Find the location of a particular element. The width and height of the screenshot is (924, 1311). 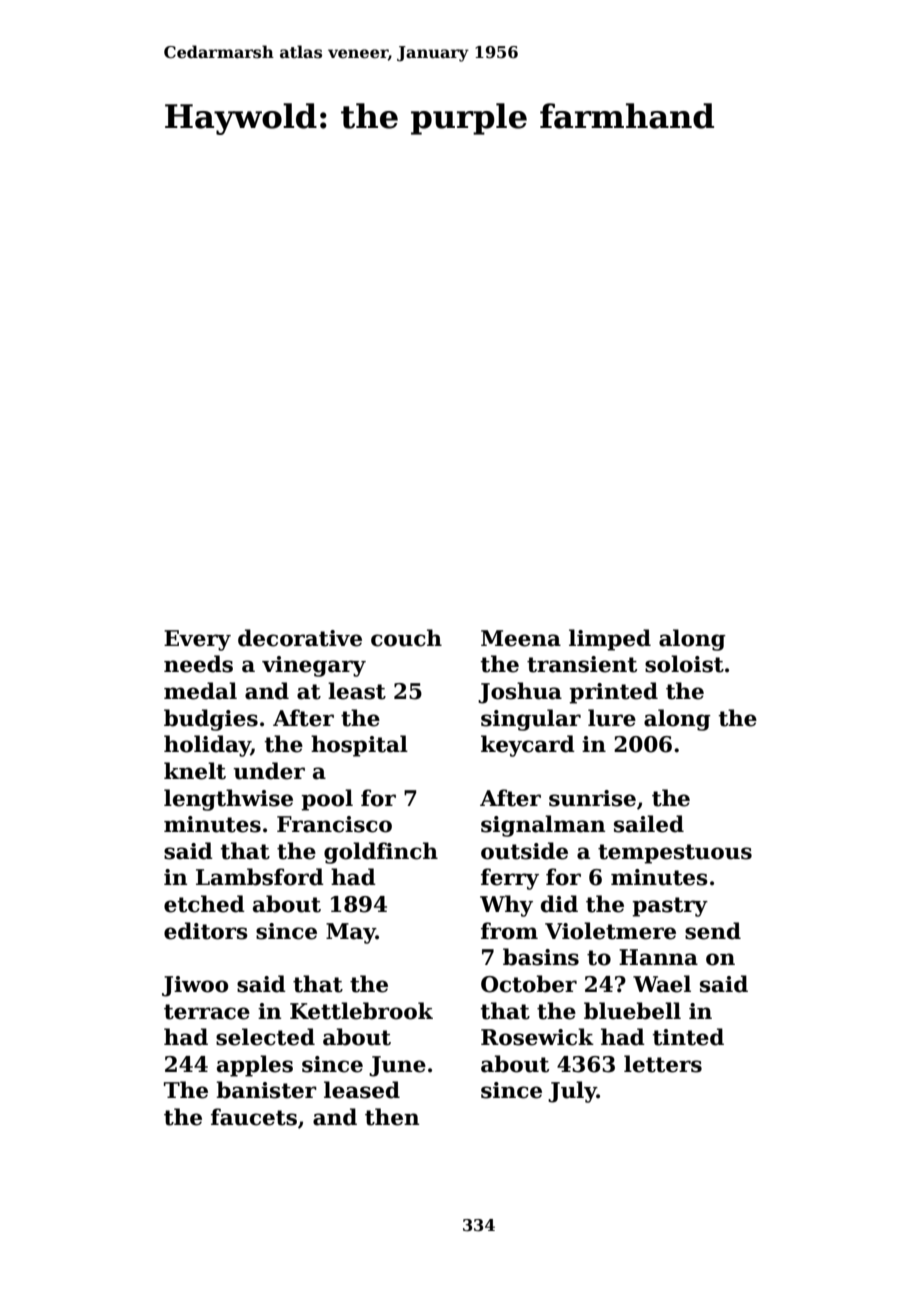

pastry is located at coordinates (670, 907).
